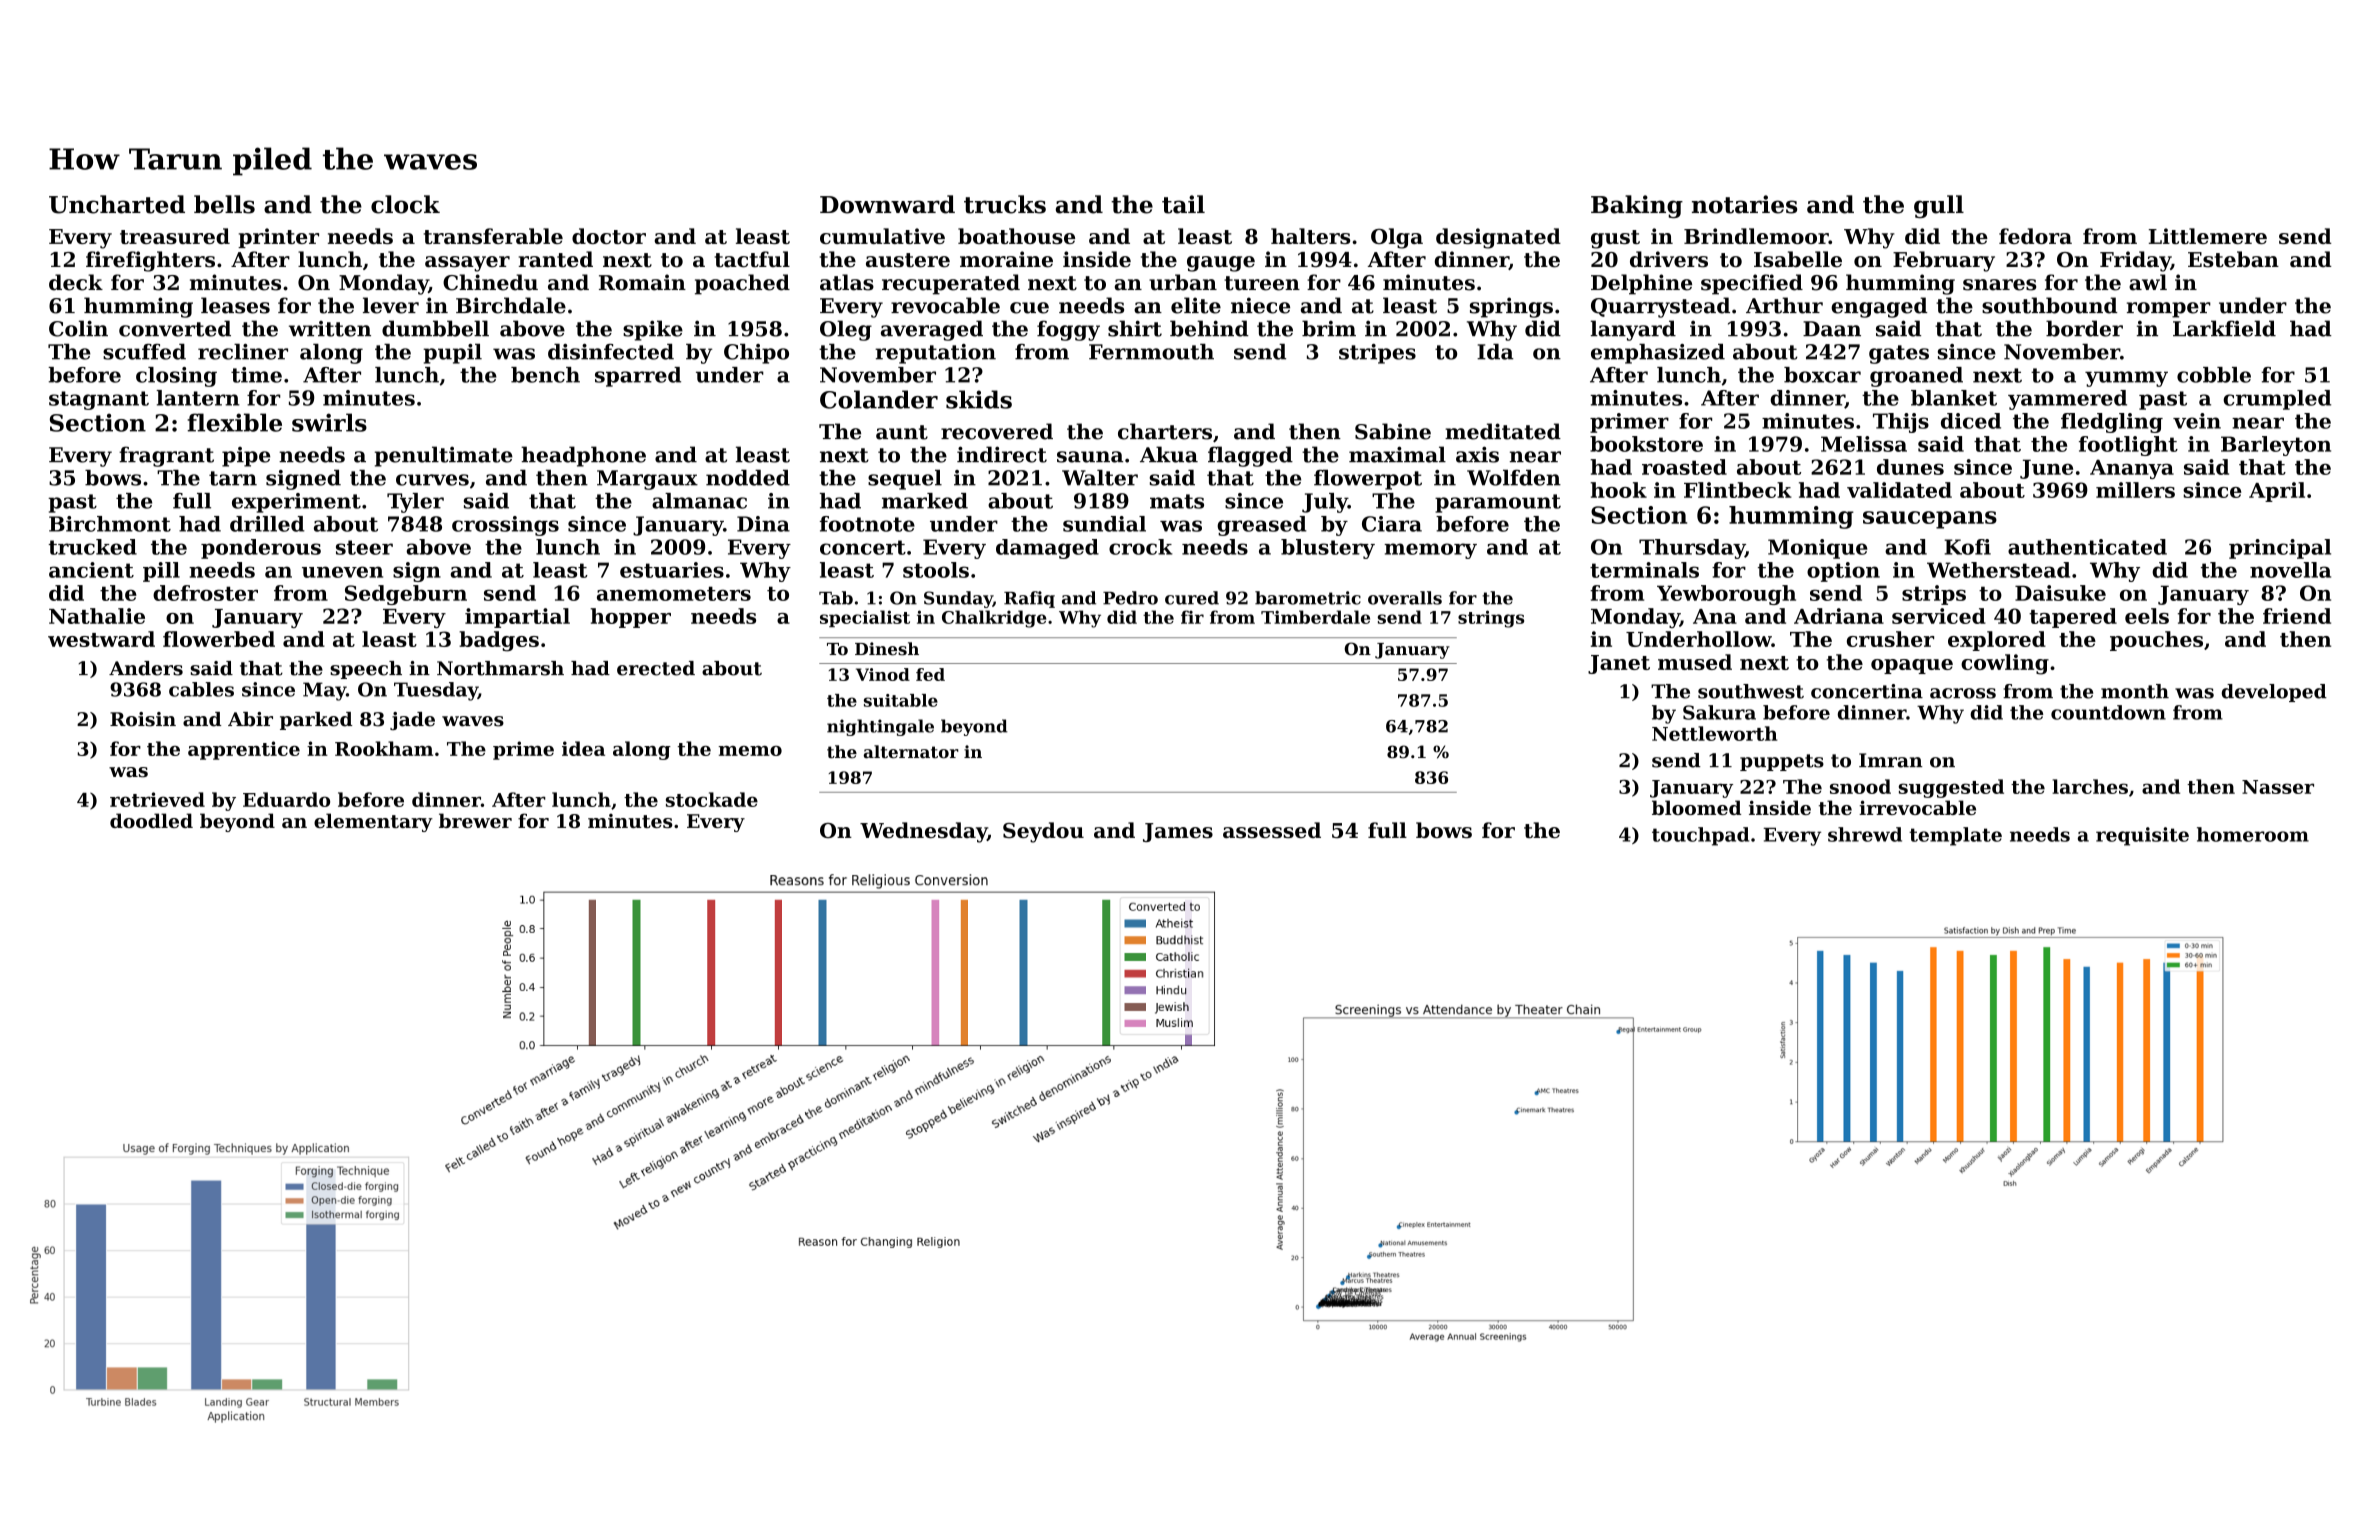  Describe the element at coordinates (405, 204) in the image. I see `clock` at that location.
